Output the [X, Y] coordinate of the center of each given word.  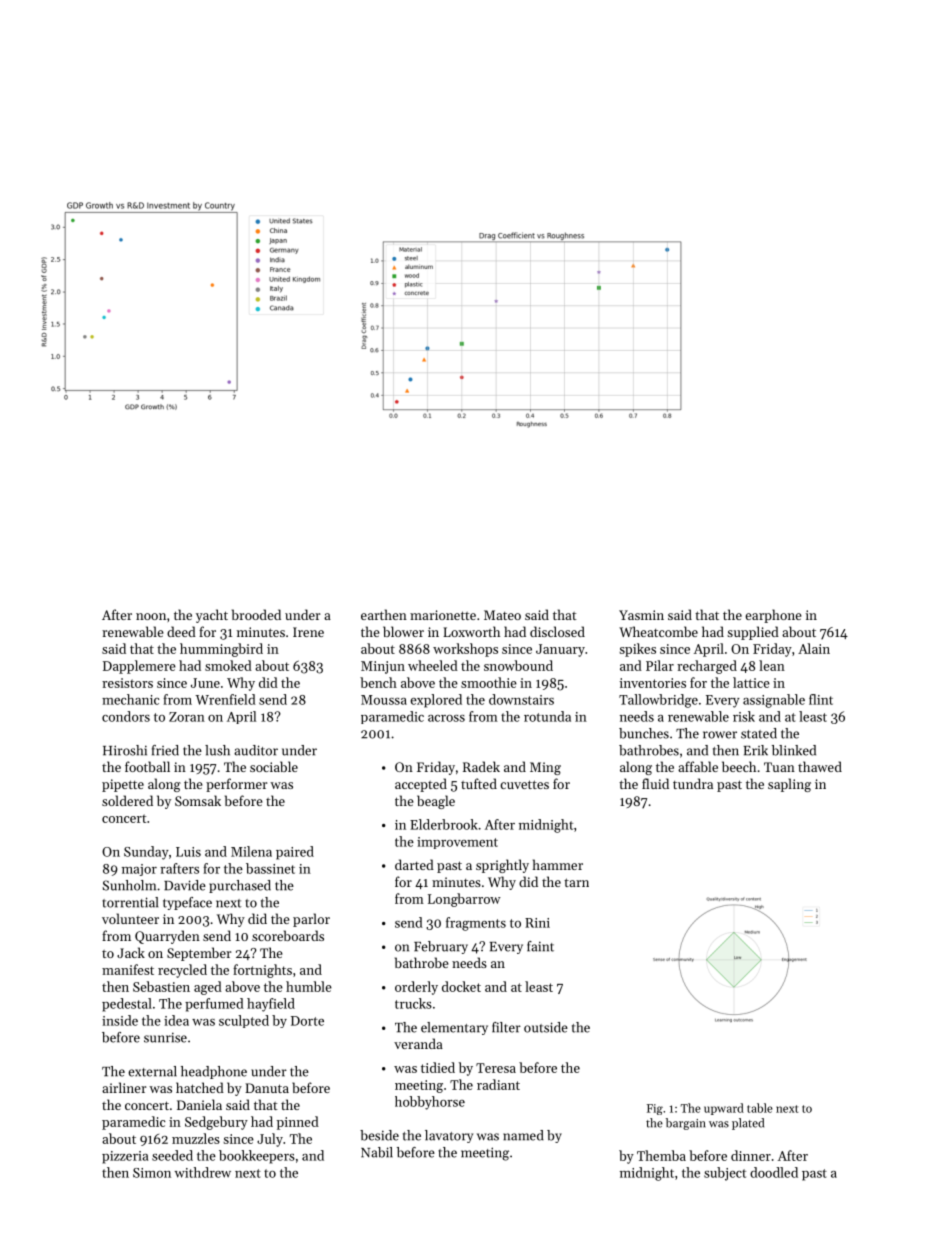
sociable [274, 766]
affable [698, 766]
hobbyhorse [430, 1103]
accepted [421, 785]
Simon [152, 1173]
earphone [773, 616]
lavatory [449, 1136]
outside [546, 1027]
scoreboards [288, 935]
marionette [443, 615]
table [760, 1108]
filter [506, 1027]
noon [151, 616]
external [152, 1071]
